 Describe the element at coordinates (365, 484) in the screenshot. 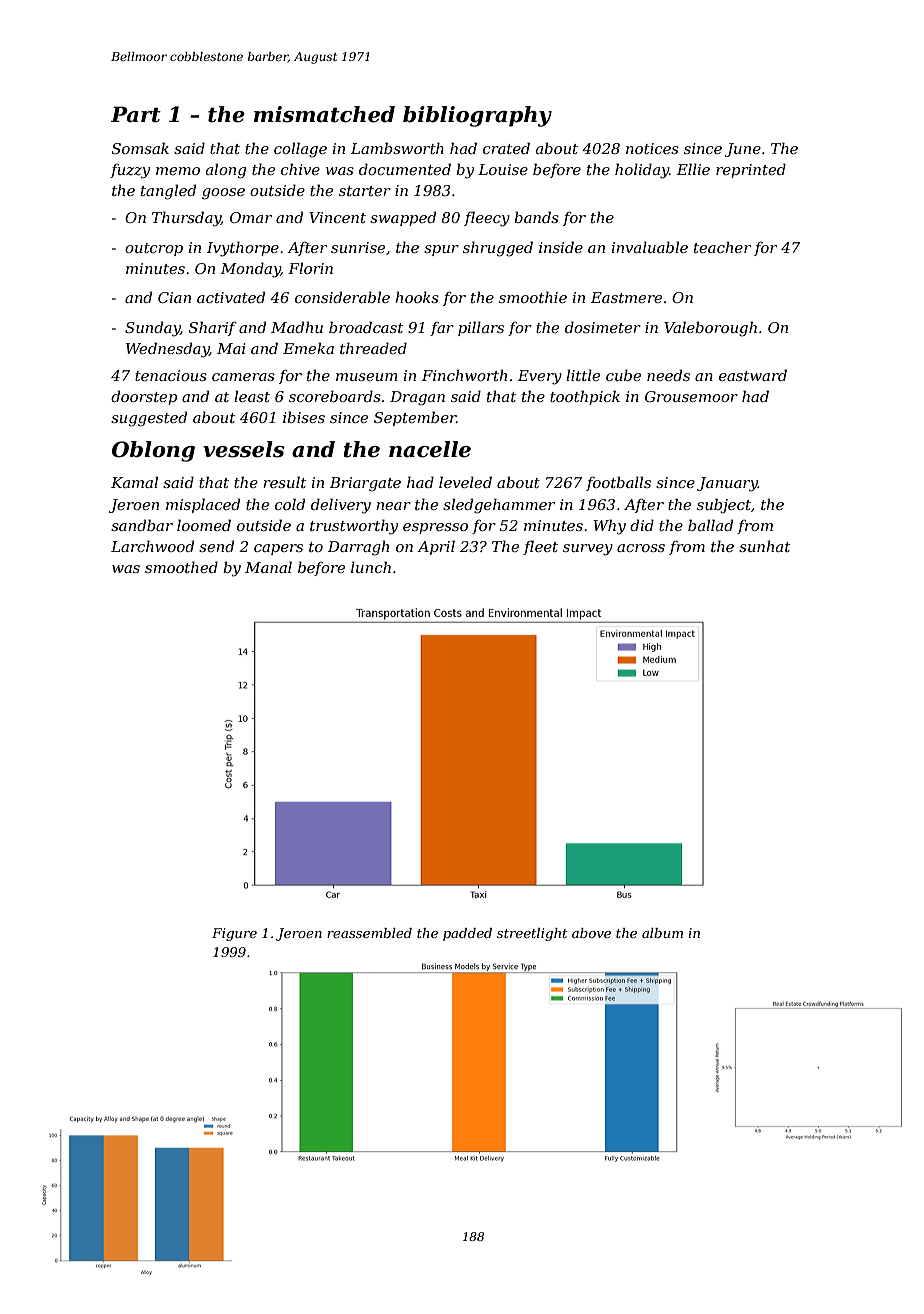

I see `Briargate` at that location.
